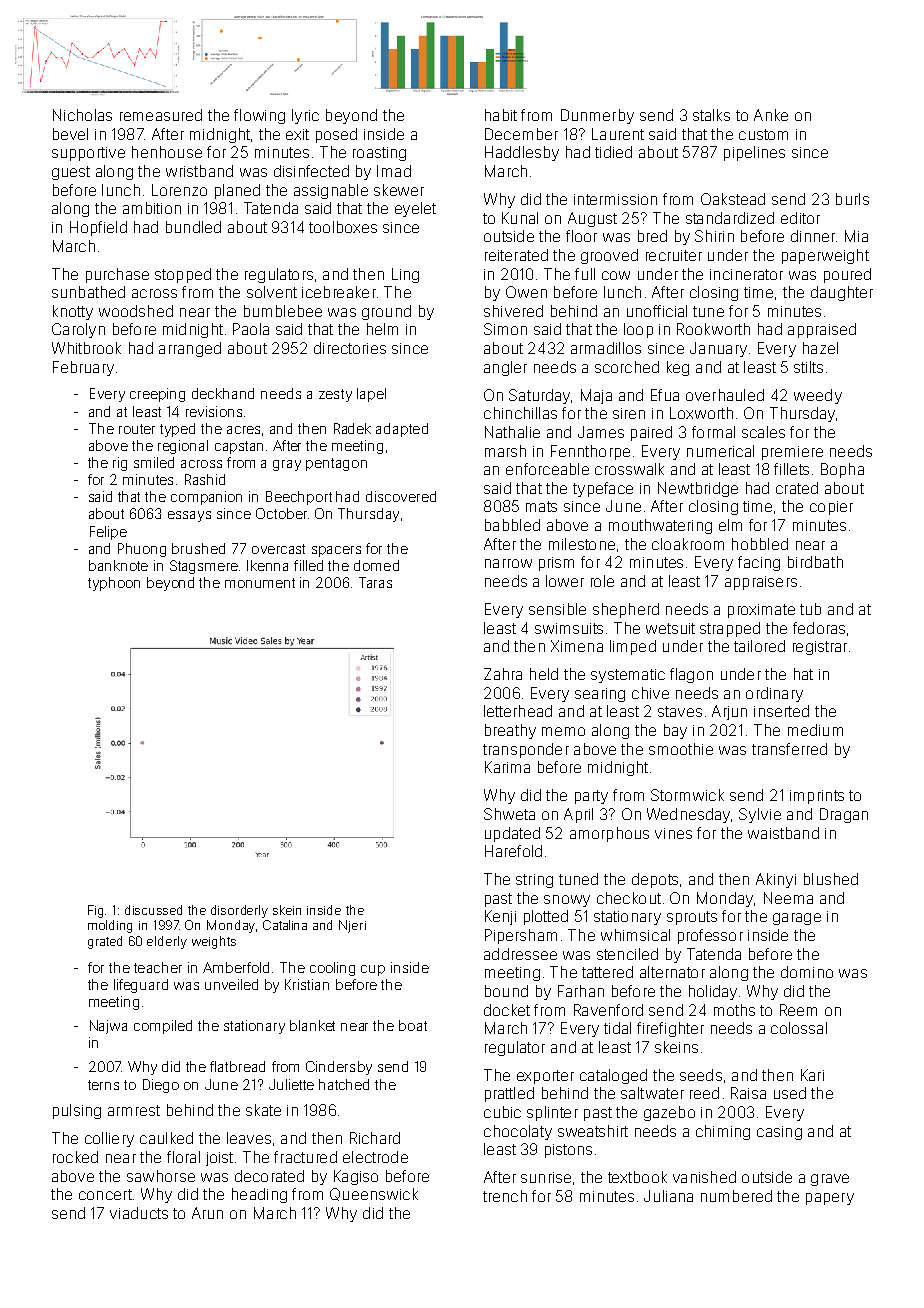  Describe the element at coordinates (520, 954) in the screenshot. I see `addressee` at that location.
